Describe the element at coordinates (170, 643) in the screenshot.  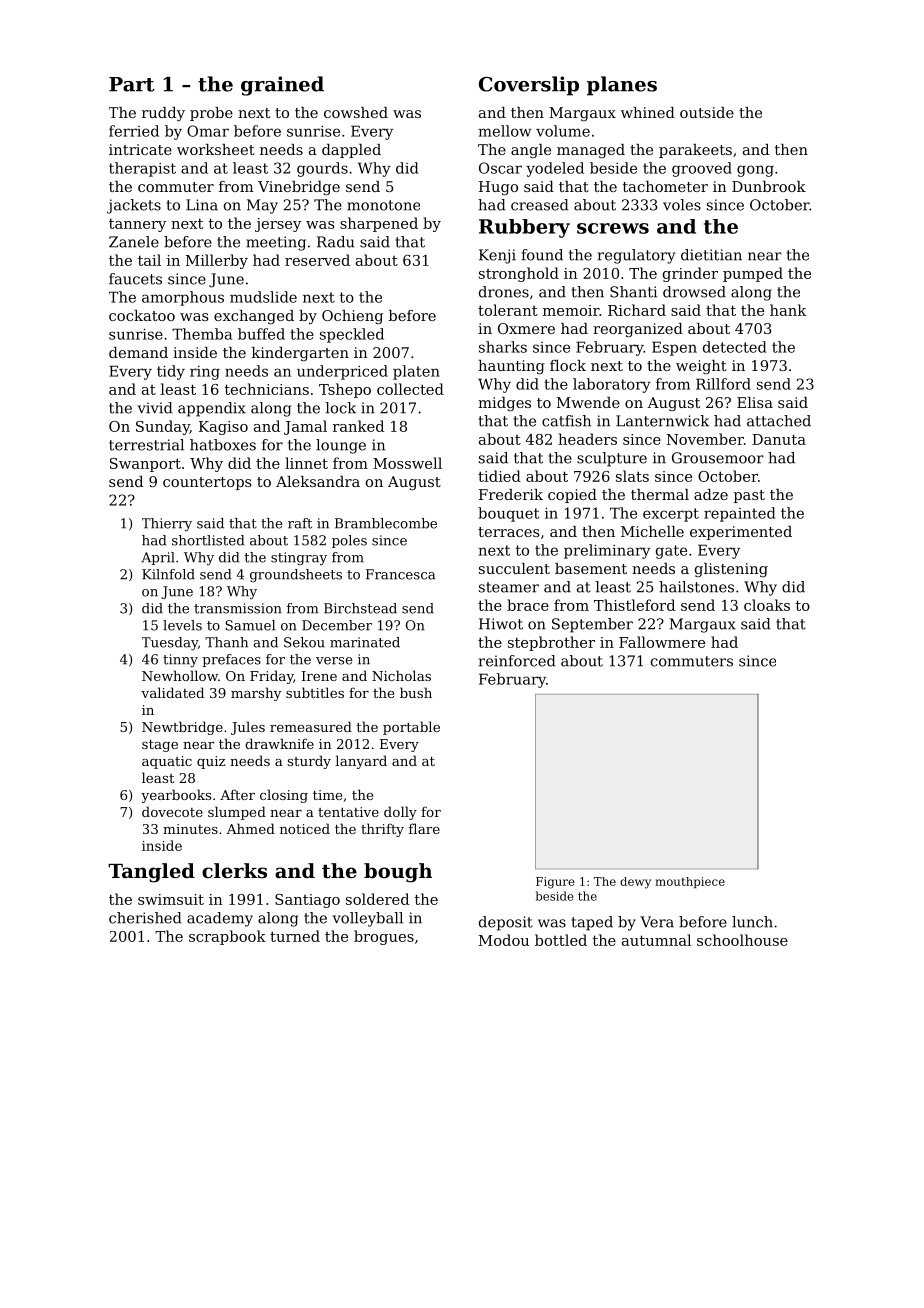
I see `Tuesday` at that location.
